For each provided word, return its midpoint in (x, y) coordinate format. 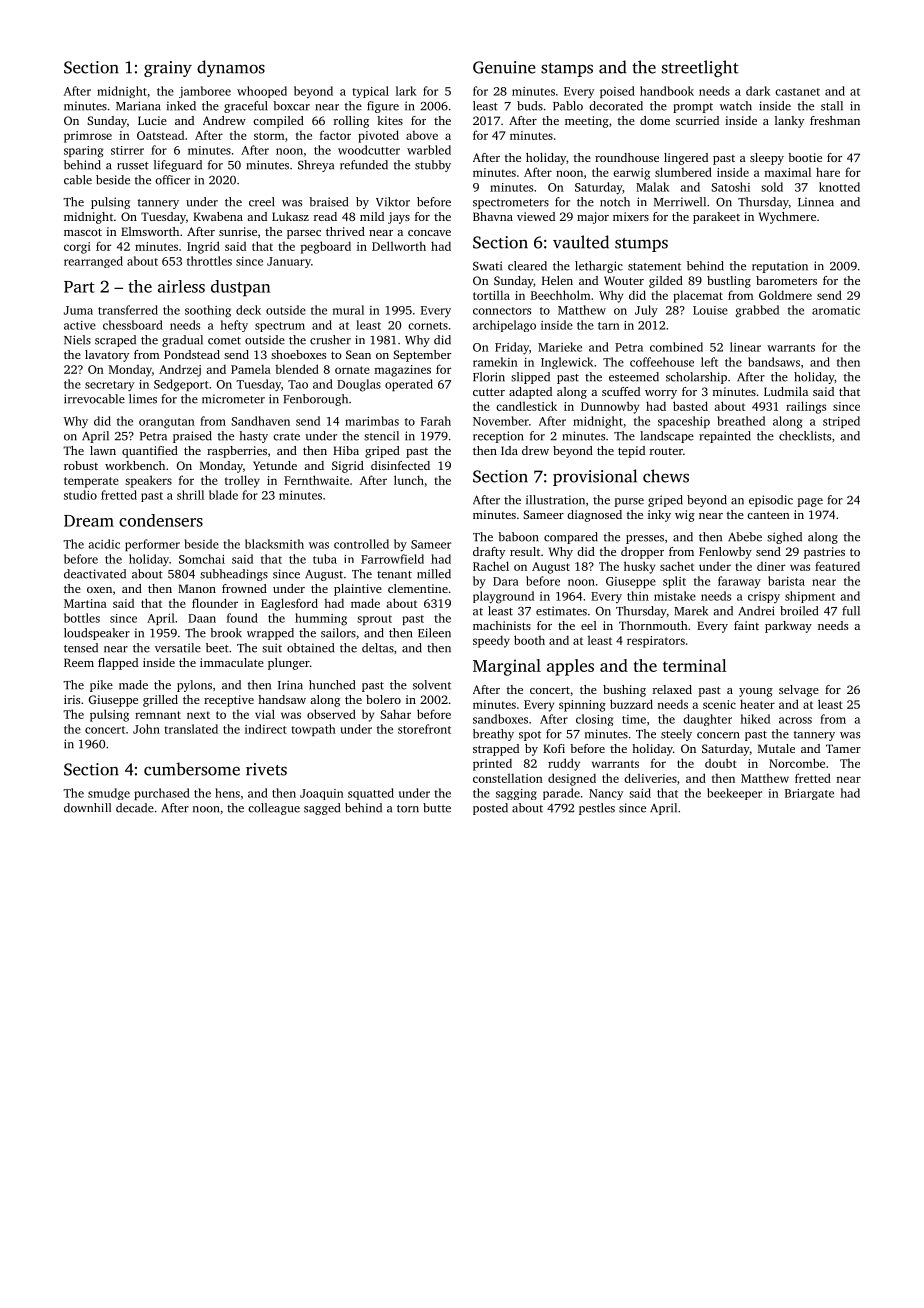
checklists (805, 436)
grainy (168, 69)
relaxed (672, 689)
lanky (789, 122)
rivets (266, 769)
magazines (403, 371)
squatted (371, 794)
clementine (418, 588)
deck (248, 310)
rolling (351, 122)
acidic (104, 544)
